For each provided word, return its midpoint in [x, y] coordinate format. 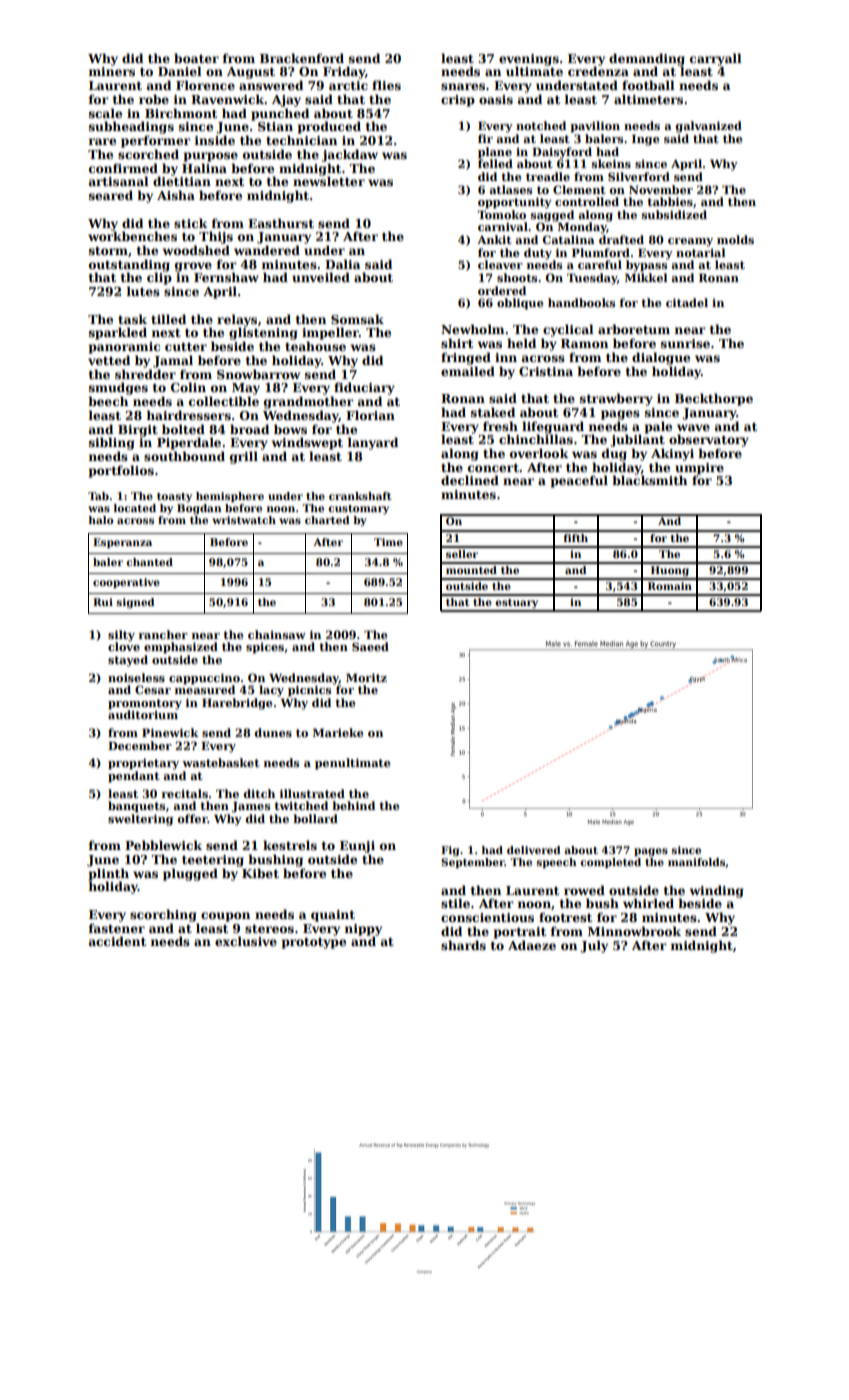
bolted [183, 429]
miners [112, 71]
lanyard [373, 443]
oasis [496, 99]
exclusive [246, 941]
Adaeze [532, 945]
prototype [314, 943]
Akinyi [672, 454]
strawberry [616, 399]
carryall [716, 59]
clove [124, 646]
